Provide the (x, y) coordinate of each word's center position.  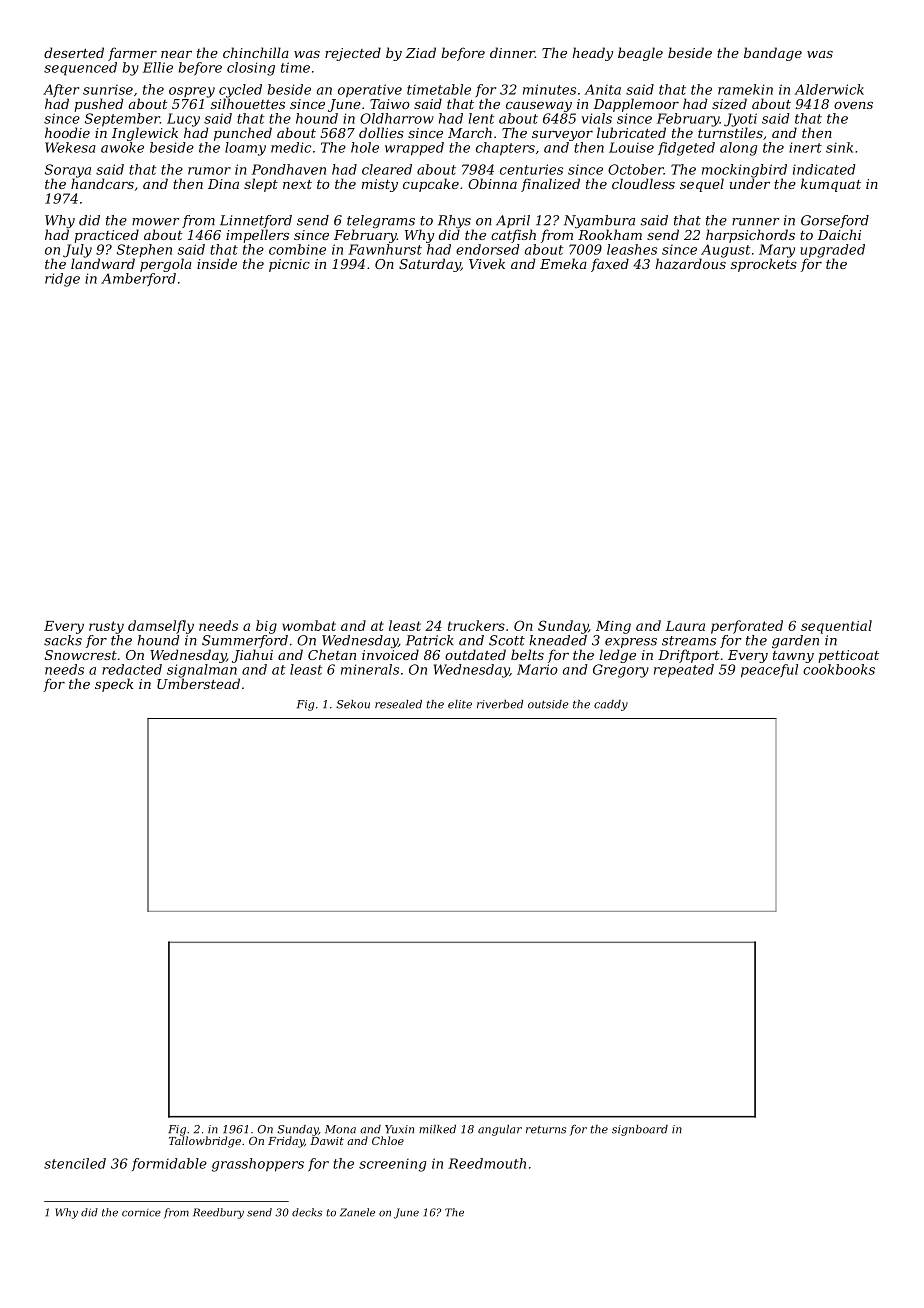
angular (500, 1130)
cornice (141, 1213)
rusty (106, 627)
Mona (340, 1129)
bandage (773, 54)
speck (114, 685)
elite (460, 704)
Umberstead (198, 683)
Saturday (430, 265)
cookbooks (839, 669)
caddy (611, 705)
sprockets (764, 265)
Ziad (421, 52)
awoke (122, 147)
